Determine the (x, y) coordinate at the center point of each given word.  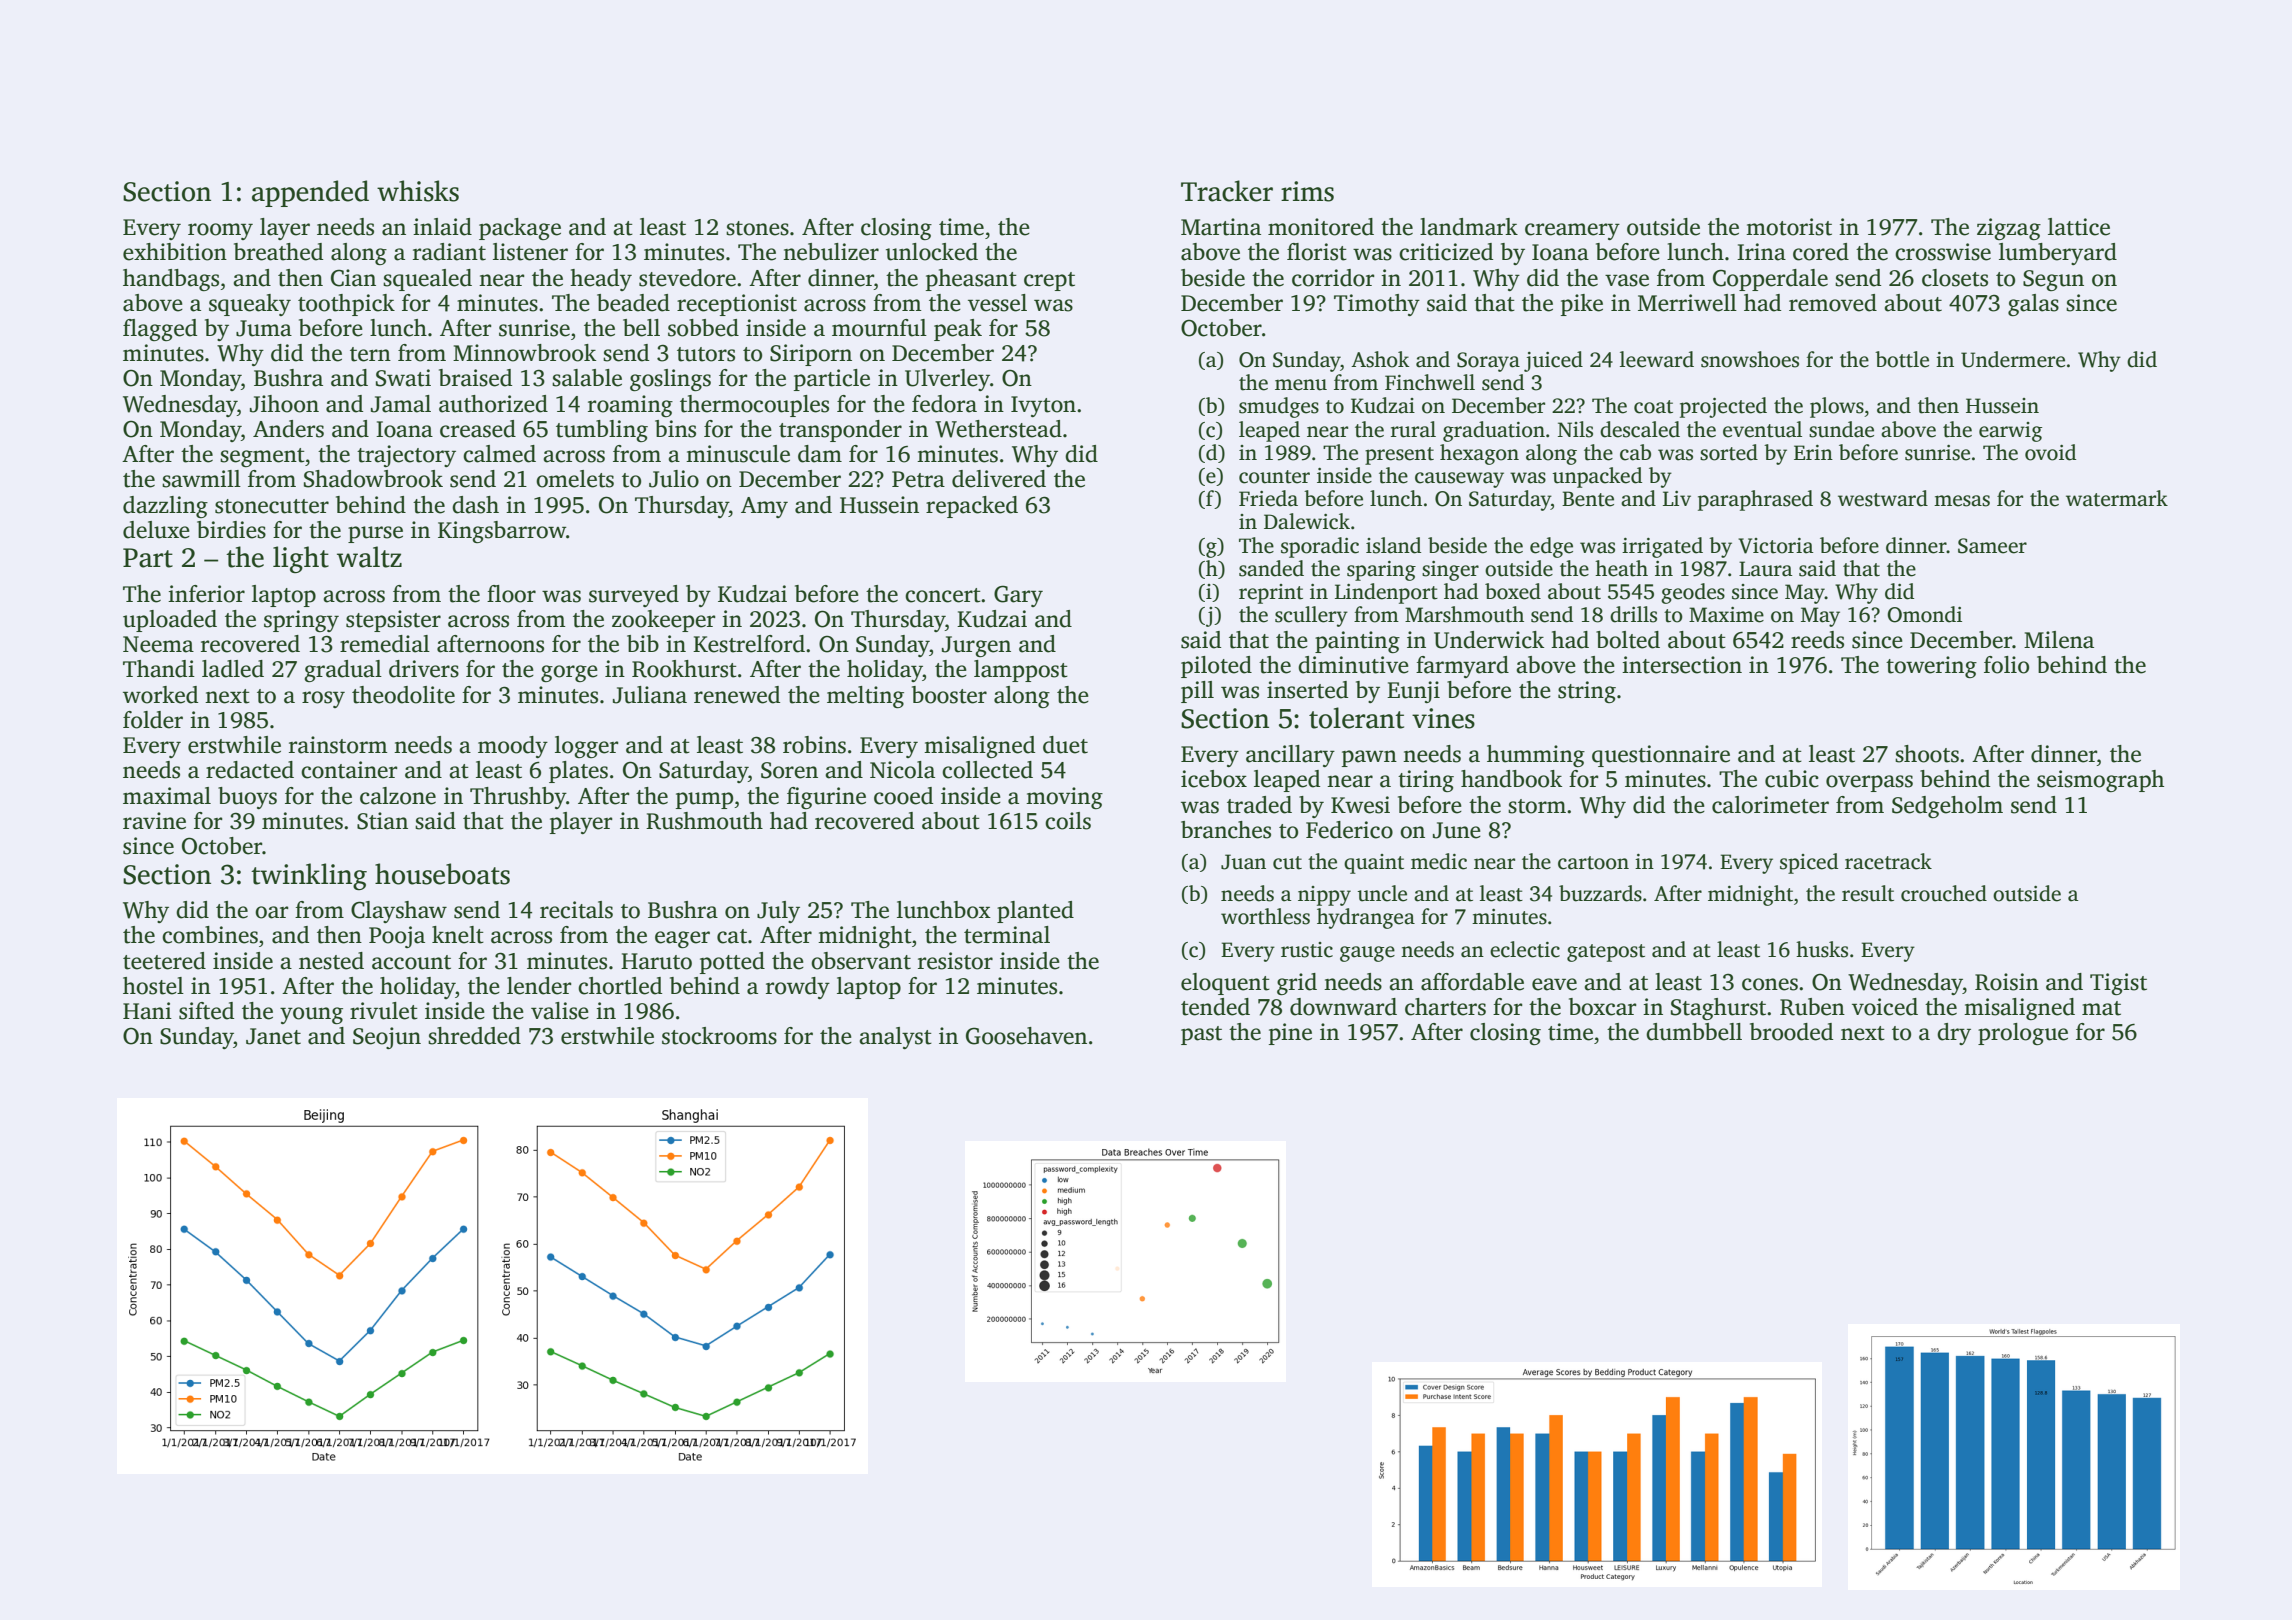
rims (1307, 191)
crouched (1944, 893)
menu (1301, 385)
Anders (288, 429)
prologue (2023, 1034)
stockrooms (719, 1036)
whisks (418, 191)
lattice (2079, 227)
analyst (895, 1038)
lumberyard (2058, 254)
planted (1035, 912)
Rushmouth (704, 821)
